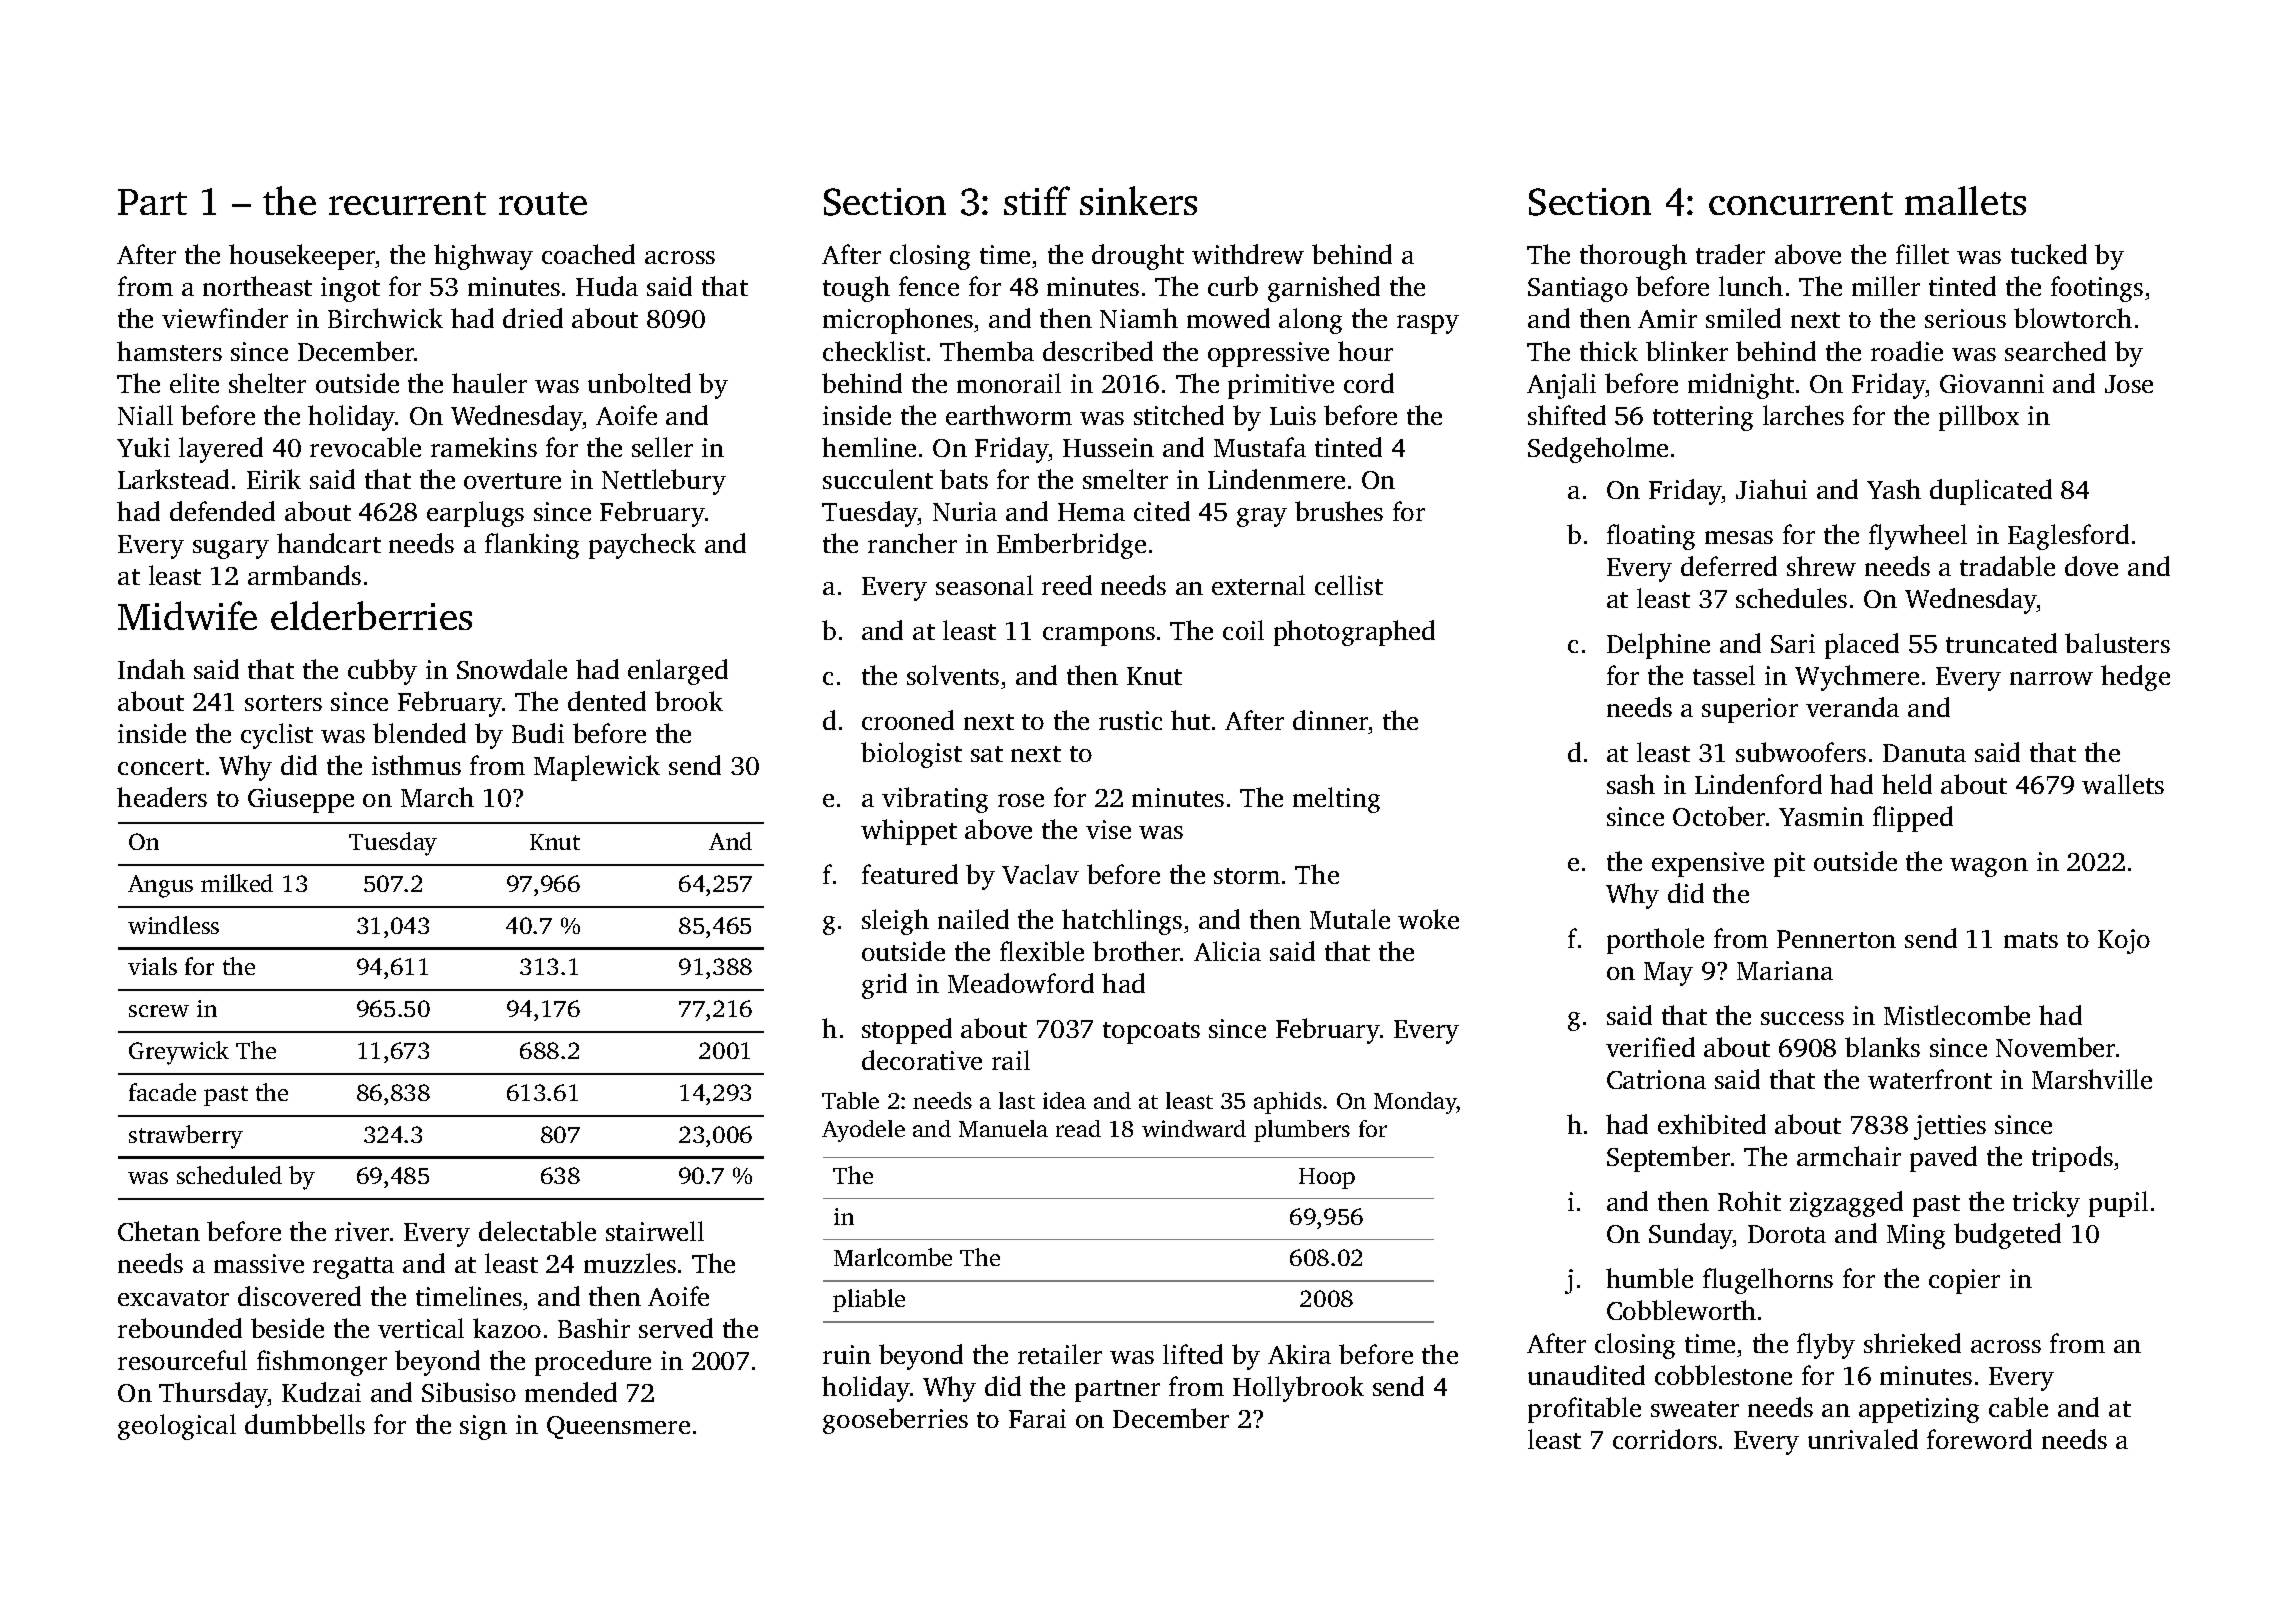 Image resolution: width=2292 pixels, height=1620 pixels. I want to click on milked, so click(237, 883).
